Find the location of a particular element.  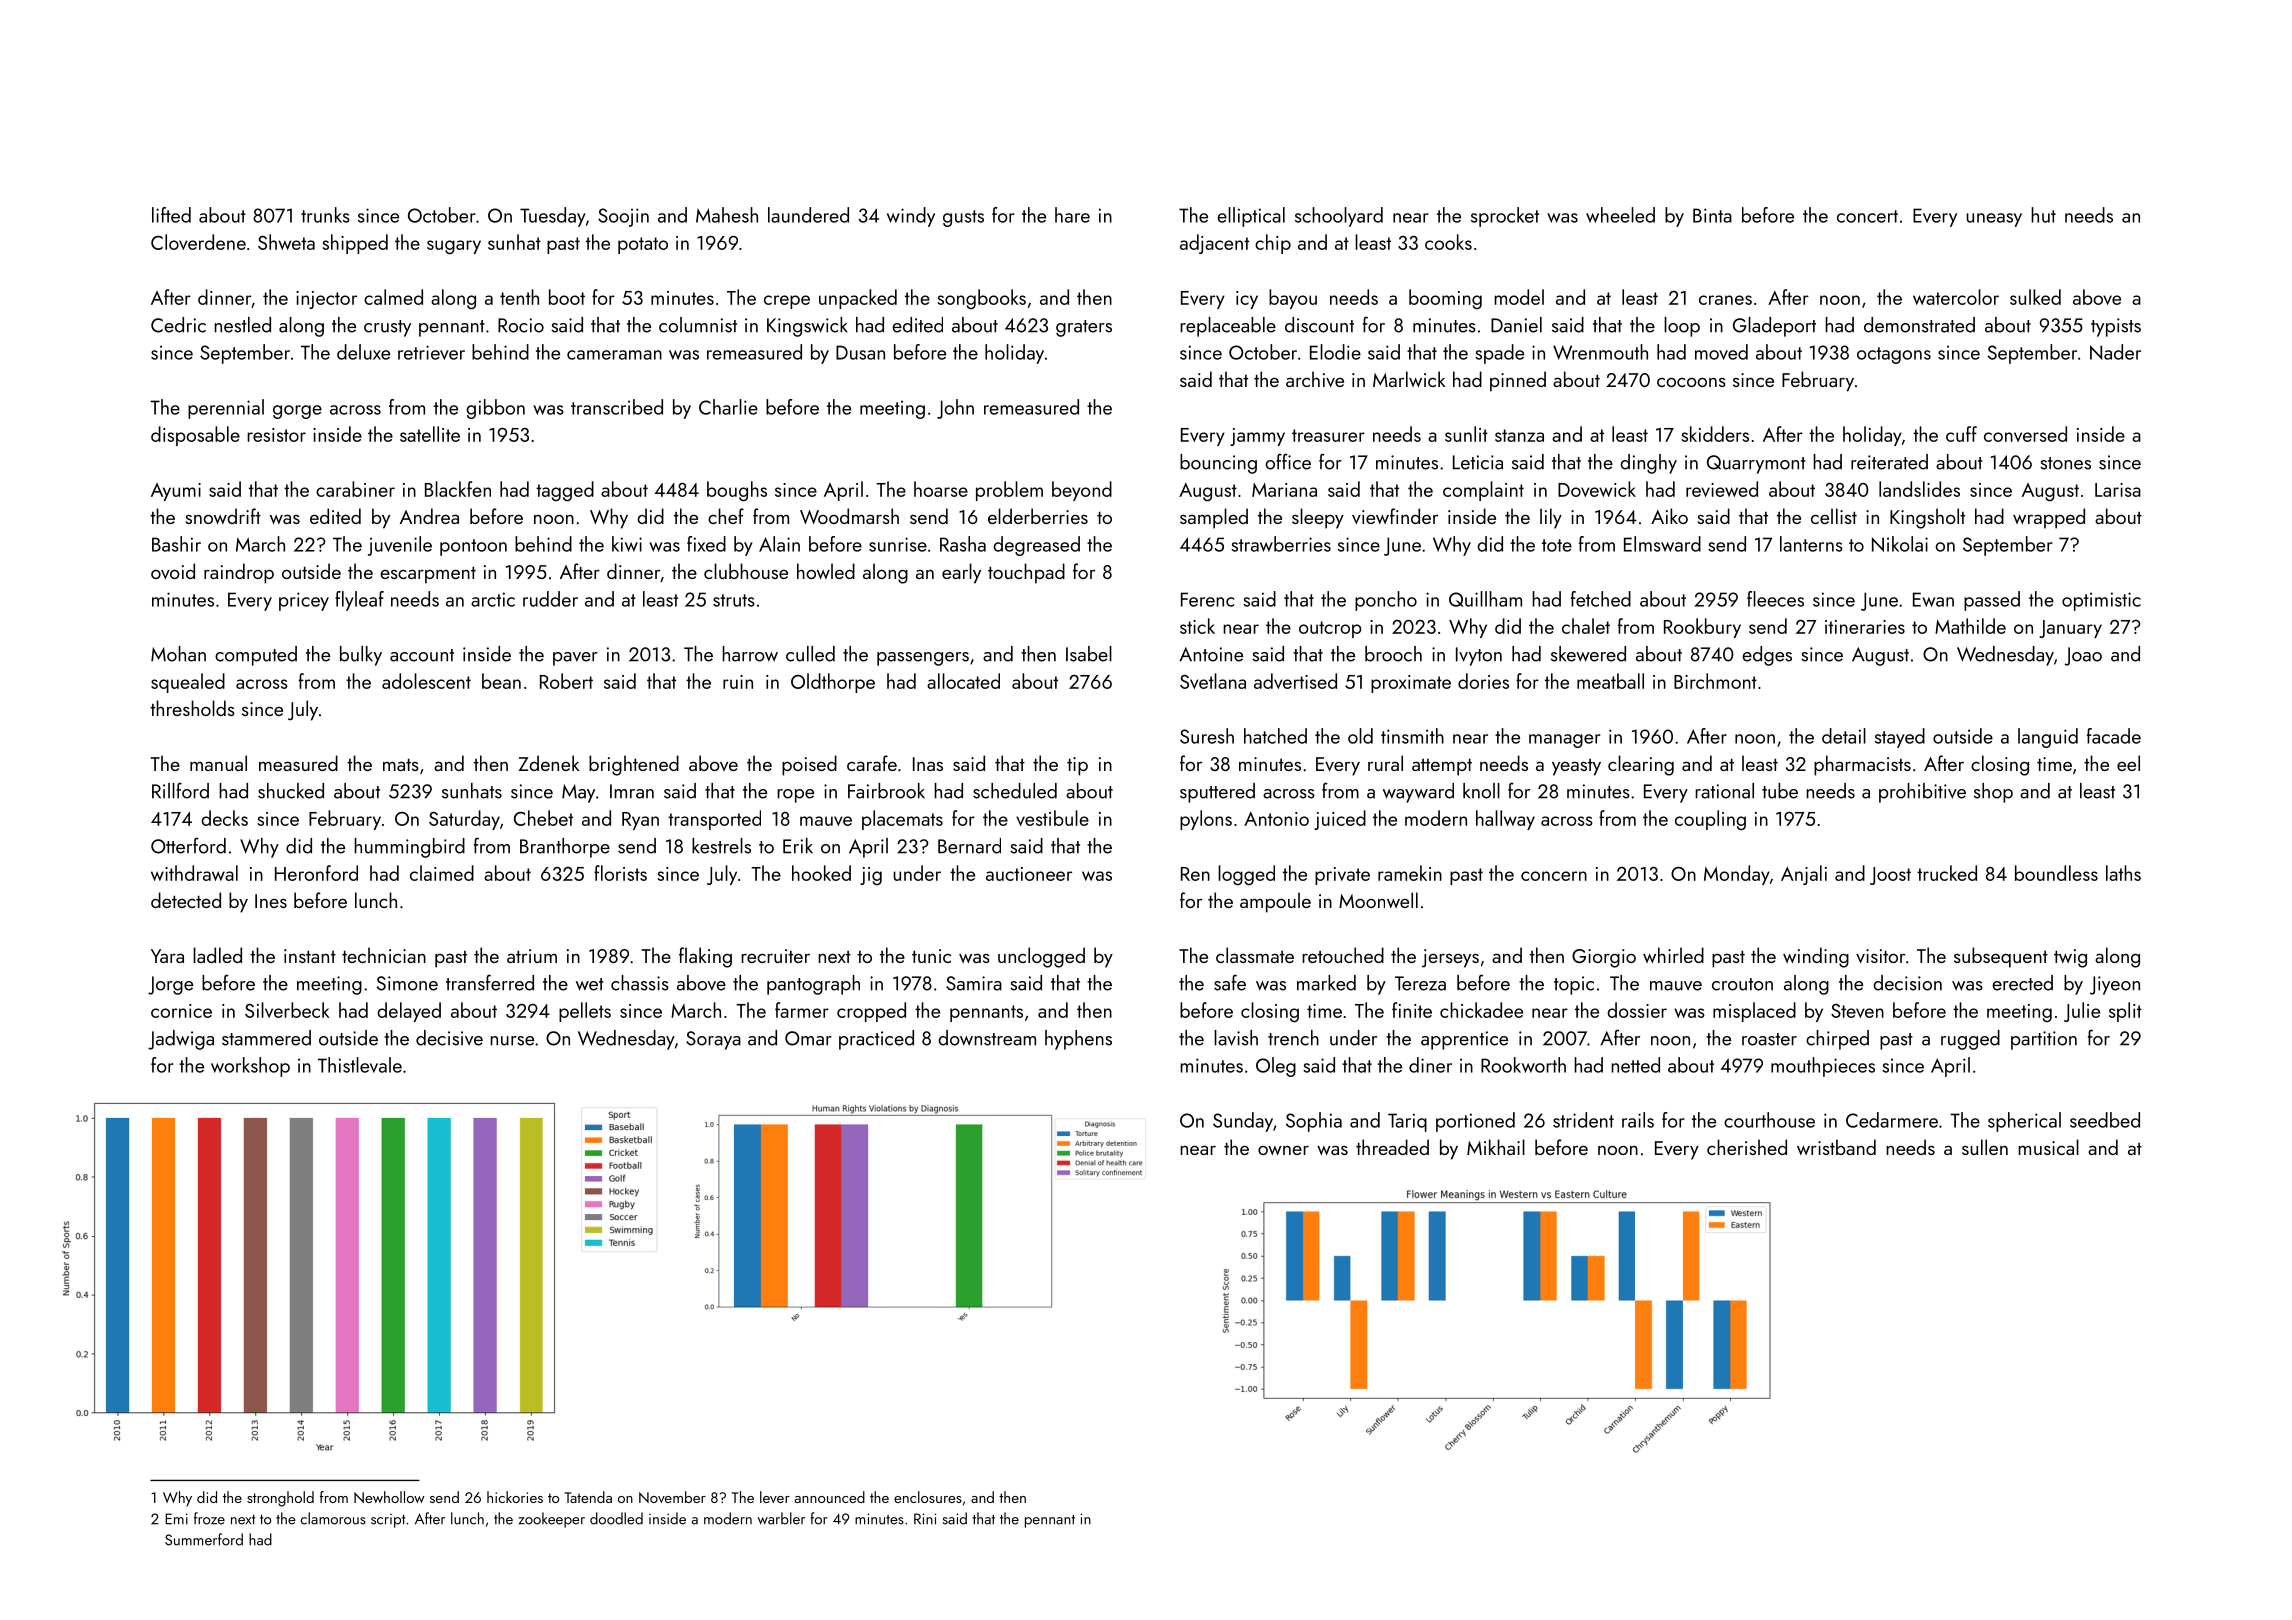

Svetlana is located at coordinates (1213, 681).
